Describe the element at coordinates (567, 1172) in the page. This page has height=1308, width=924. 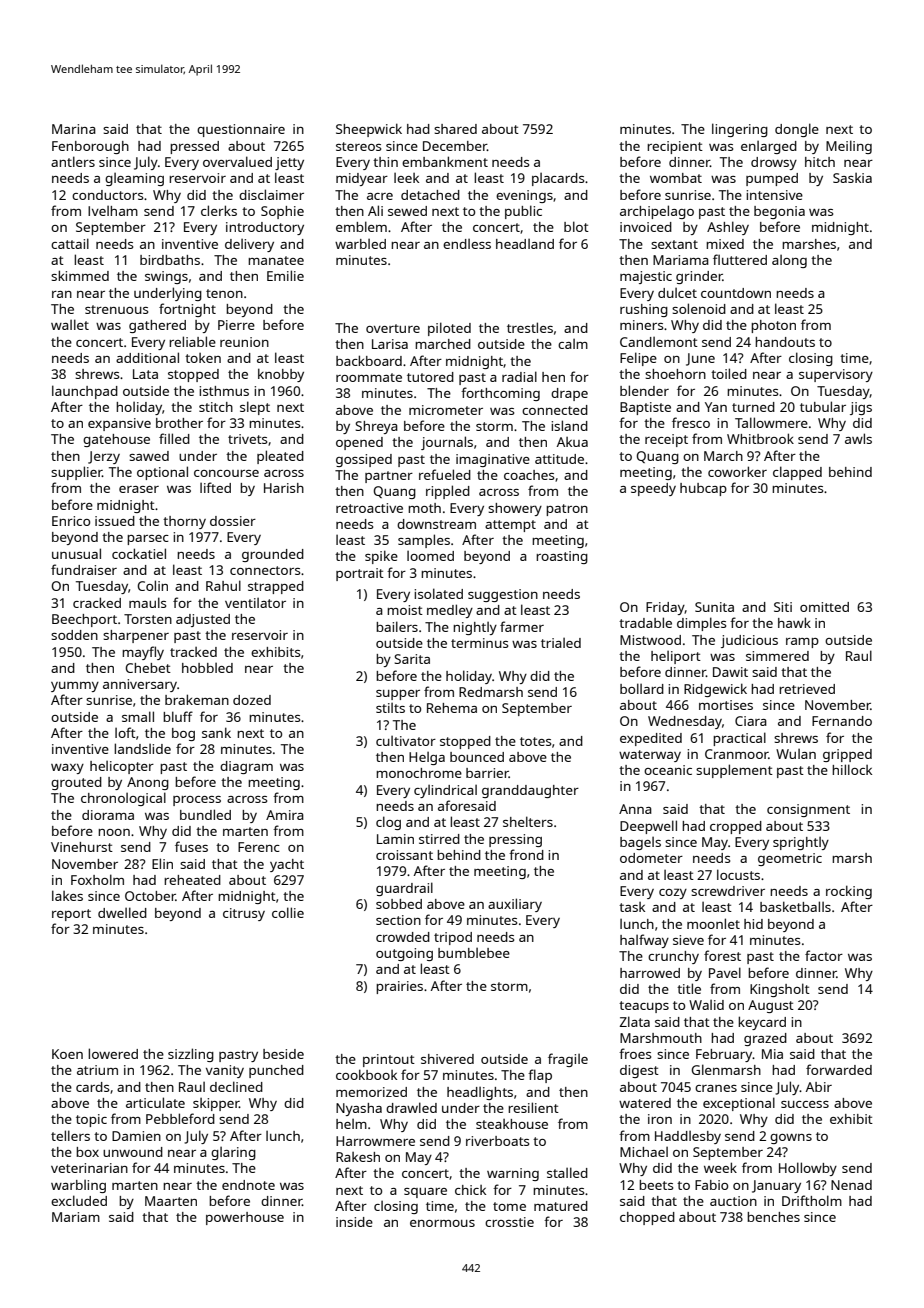
I see `stalled` at that location.
